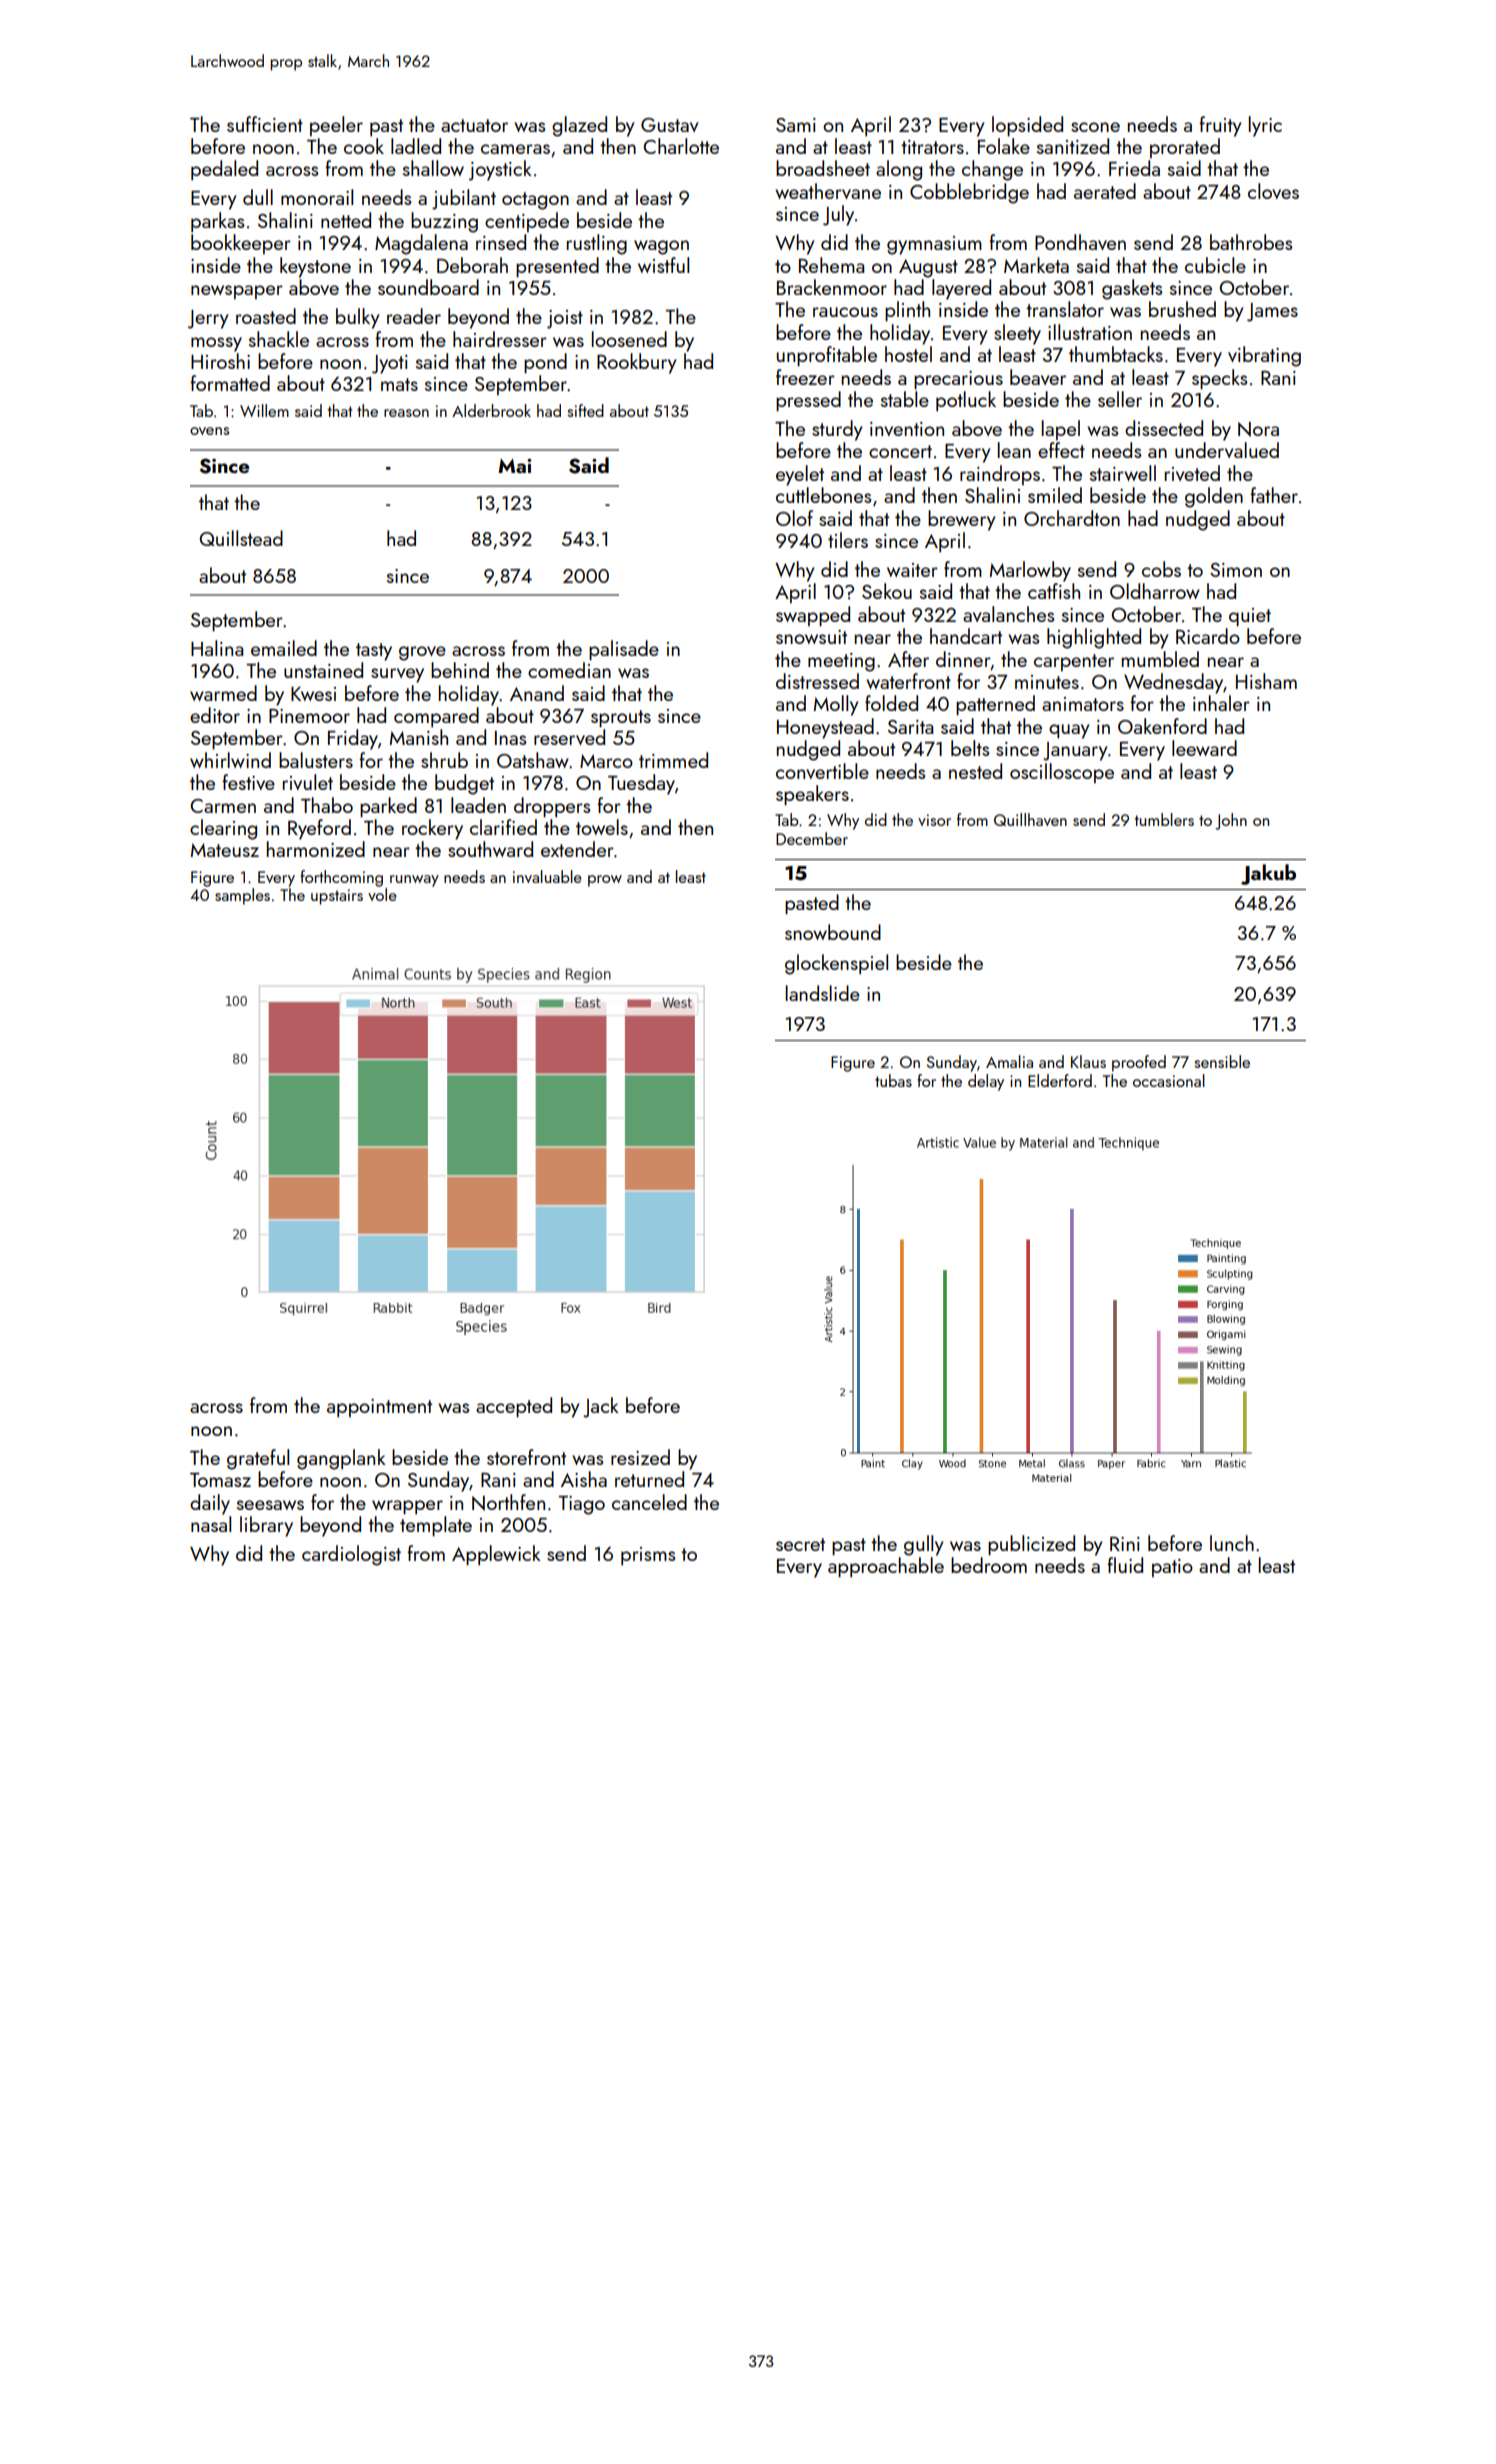 This screenshot has width=1496, height=2464. Describe the element at coordinates (1215, 265) in the screenshot. I see `cubicle` at that location.
